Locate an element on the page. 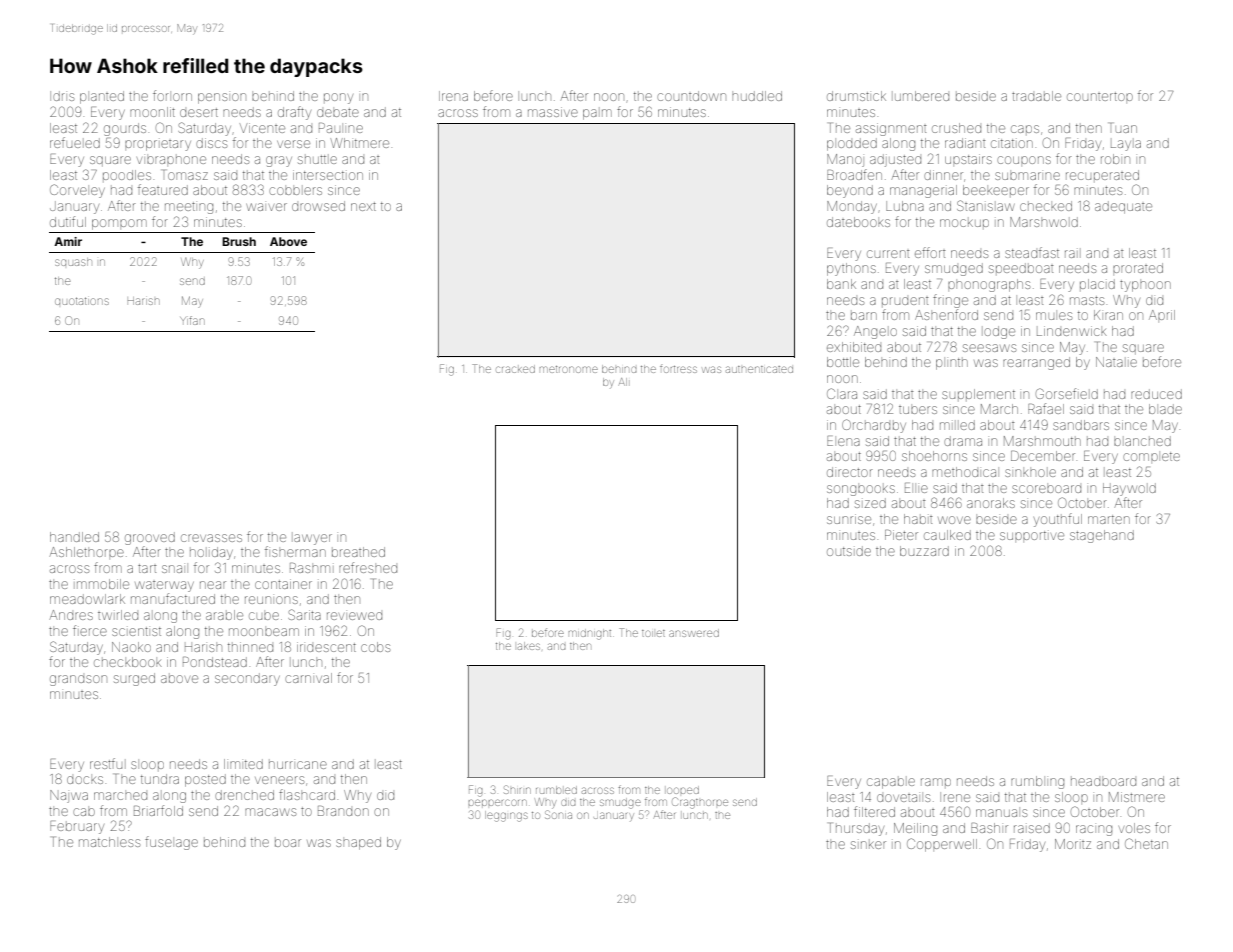  Rafael is located at coordinates (1046, 408).
